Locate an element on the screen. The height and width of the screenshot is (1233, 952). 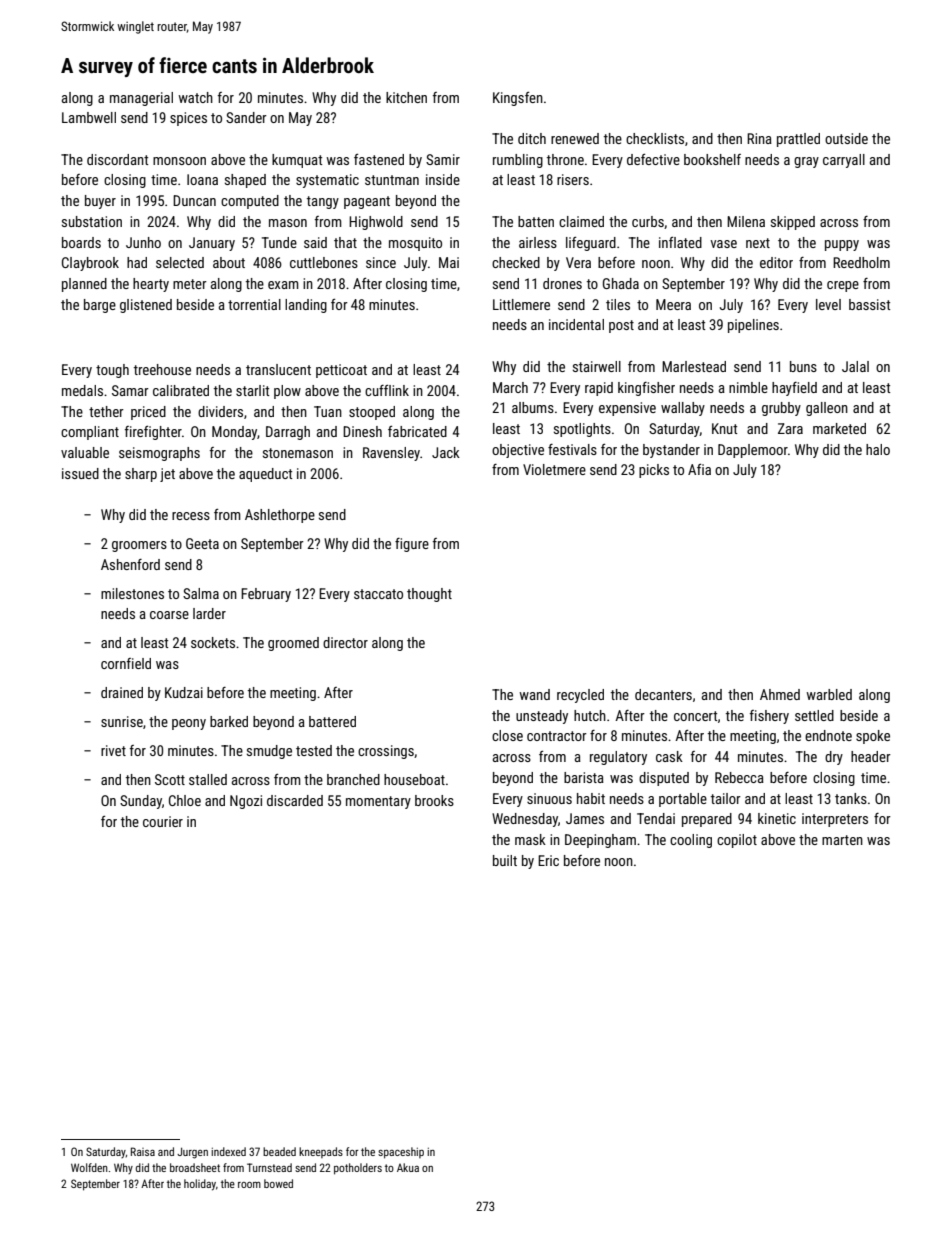
Deepingham is located at coordinates (600, 841).
